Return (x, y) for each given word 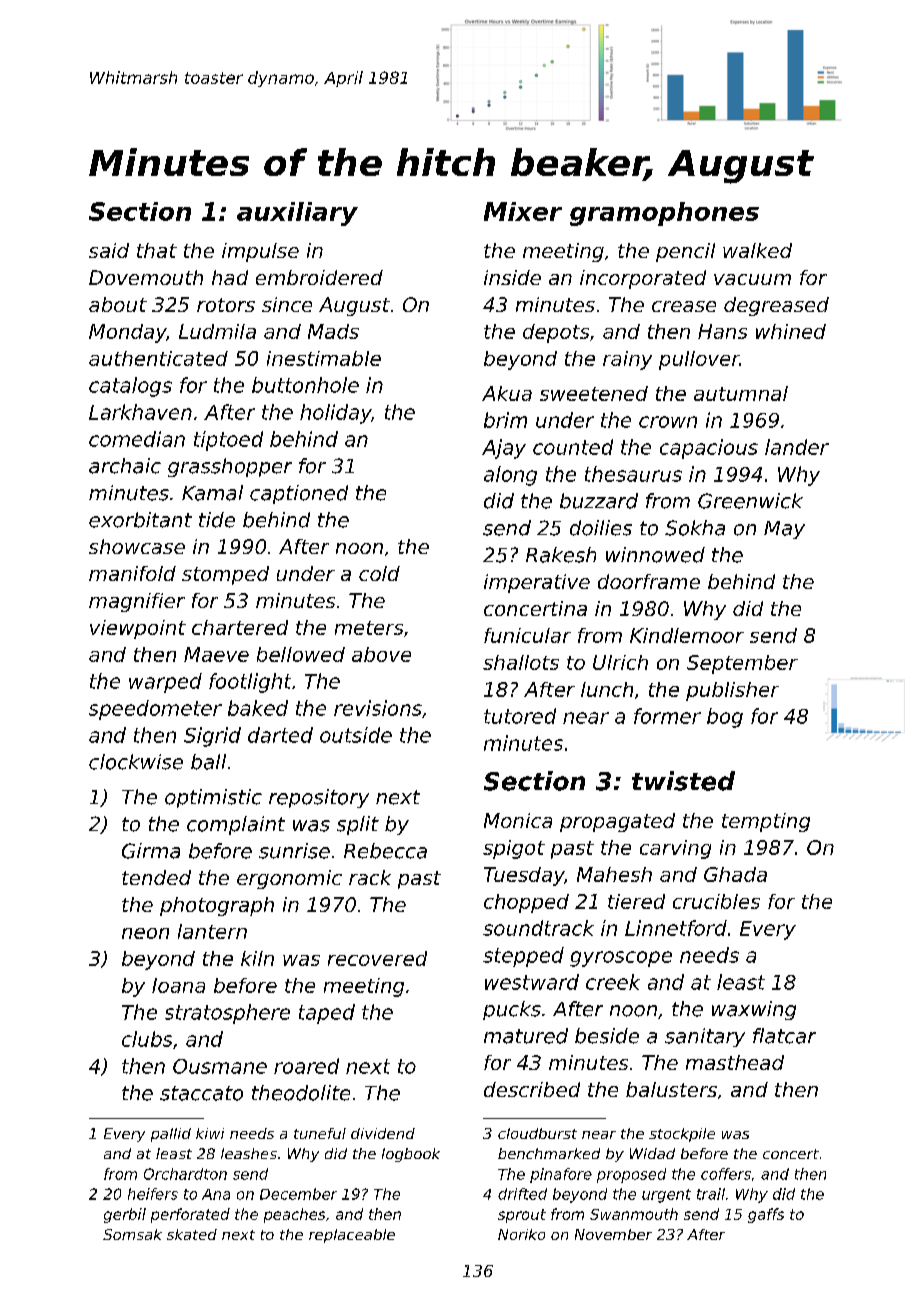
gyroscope (621, 959)
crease (684, 306)
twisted (683, 781)
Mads (333, 331)
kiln (257, 958)
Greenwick (750, 501)
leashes (249, 1153)
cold (379, 573)
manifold (132, 573)
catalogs (130, 387)
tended (156, 877)
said (109, 250)
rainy (627, 360)
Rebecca (385, 851)
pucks (512, 1010)
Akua (507, 393)
